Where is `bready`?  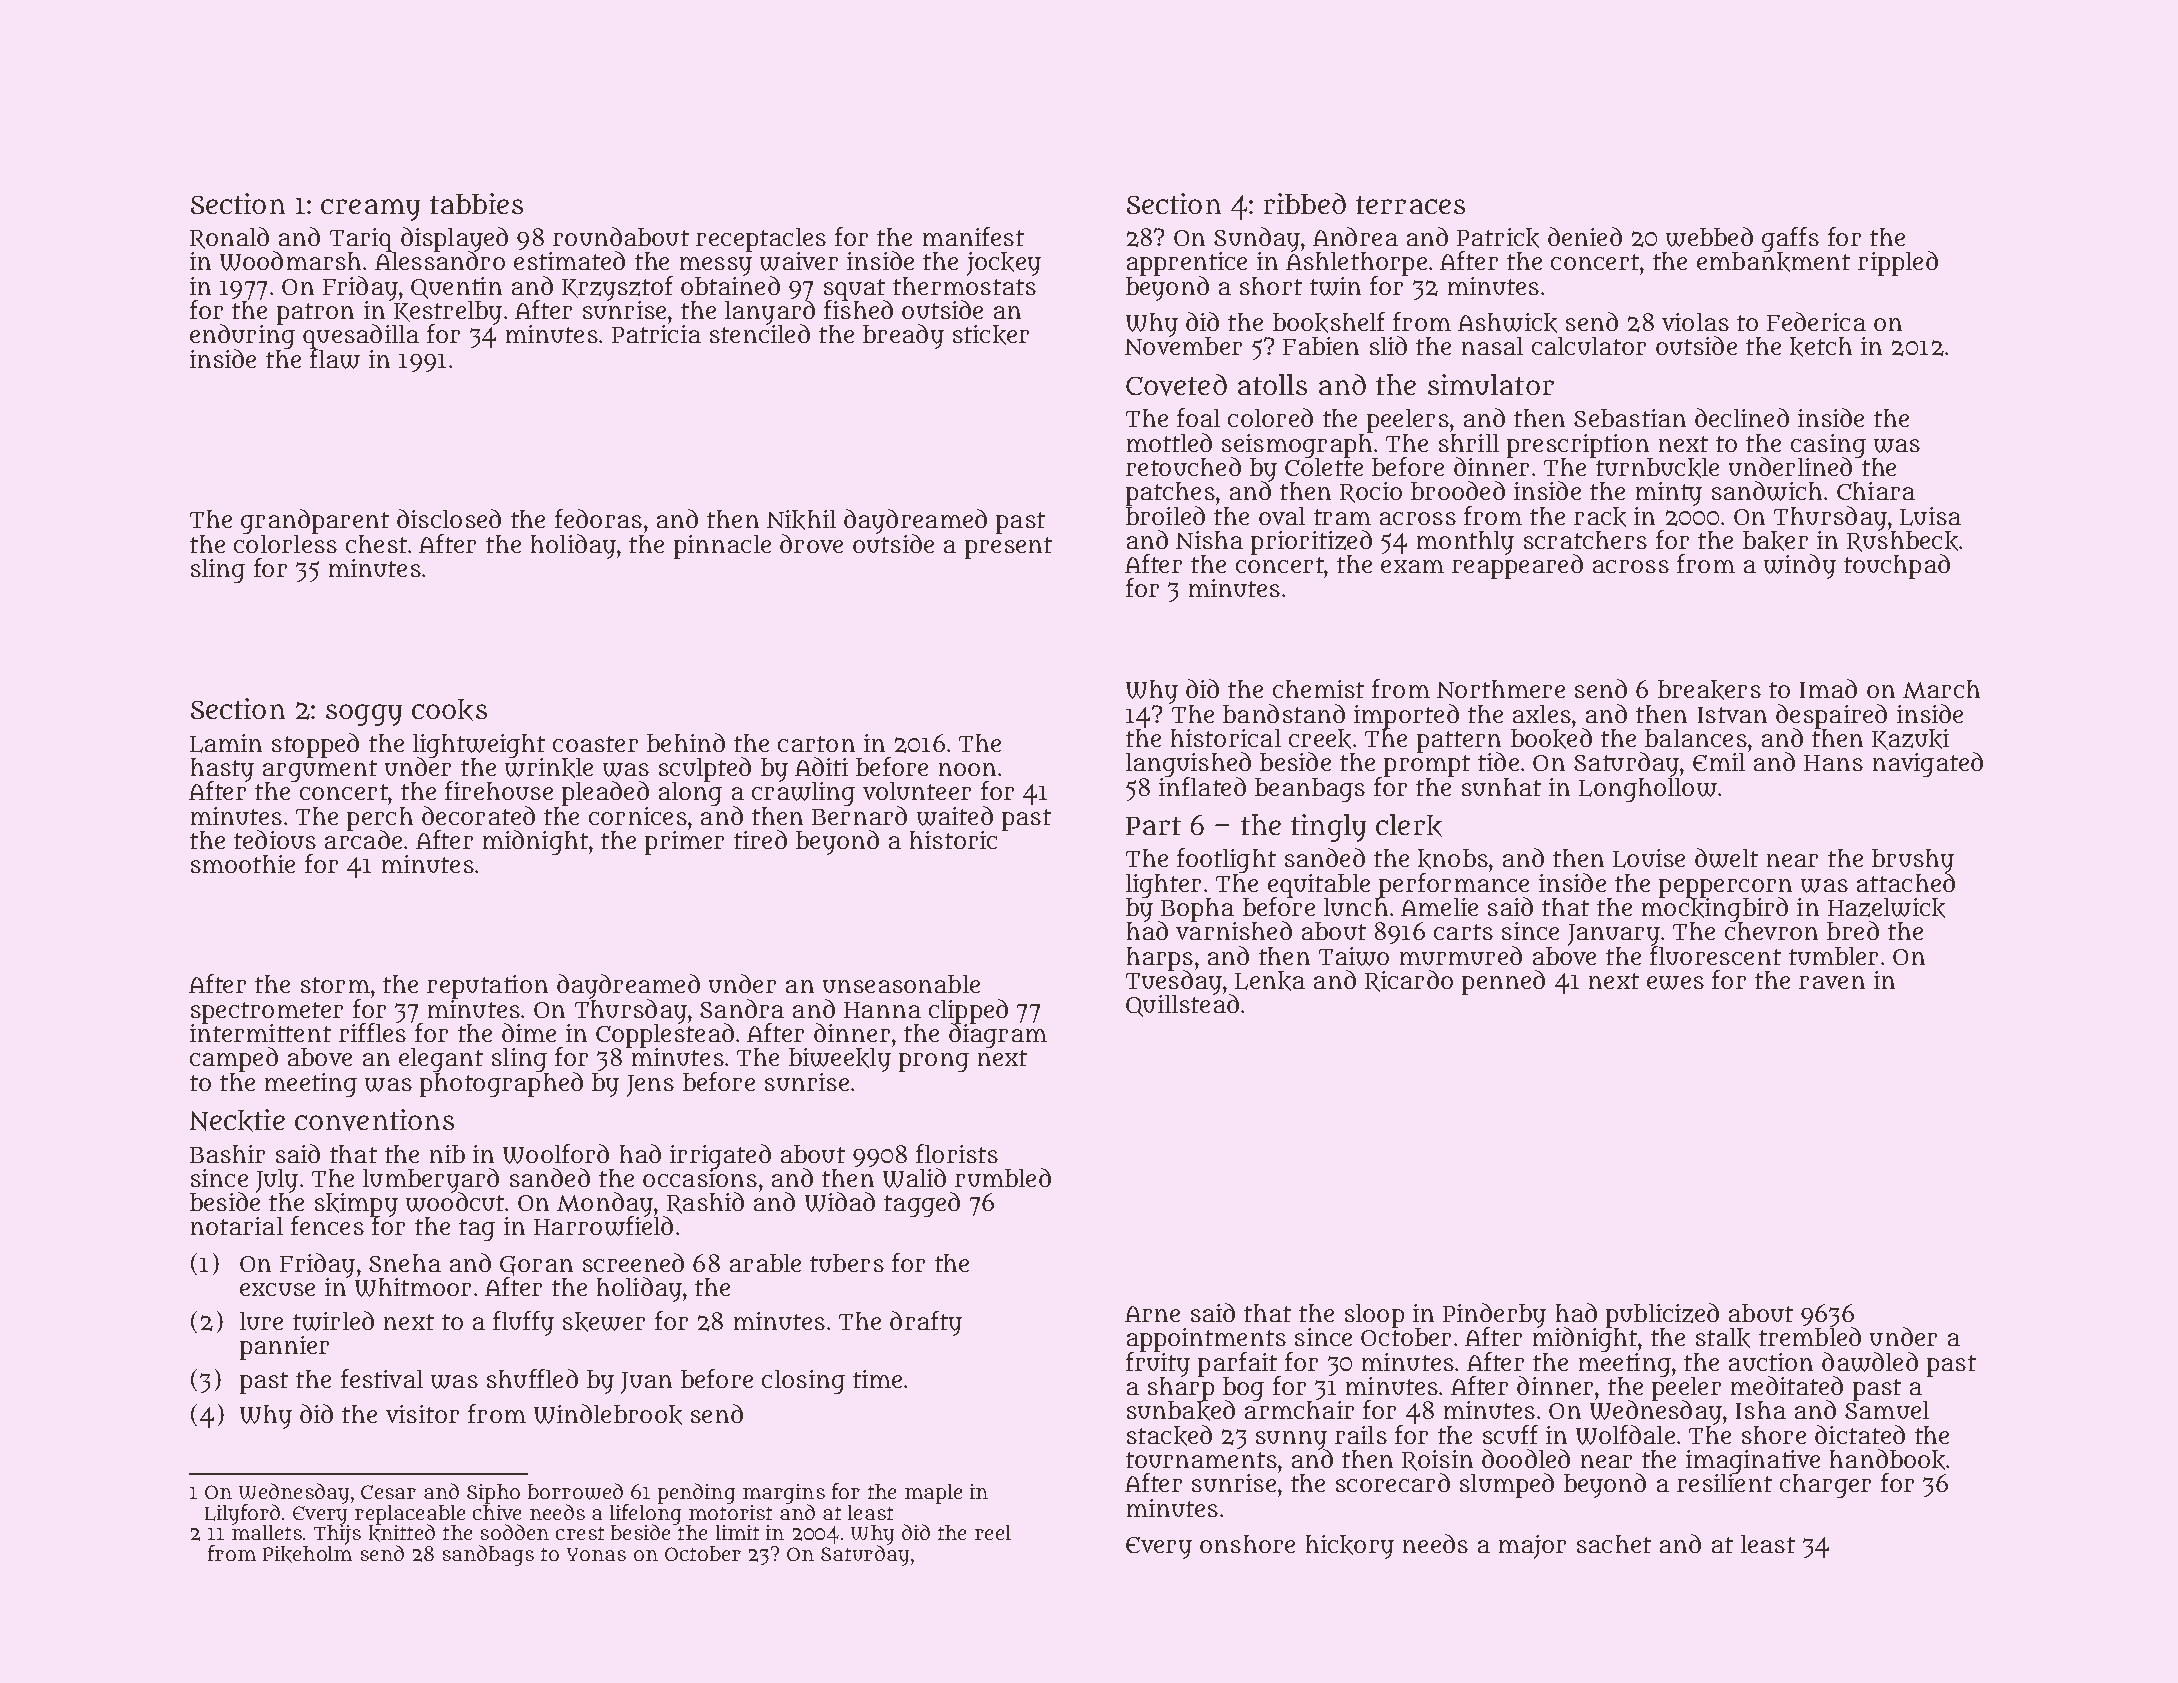
bready is located at coordinates (903, 336).
